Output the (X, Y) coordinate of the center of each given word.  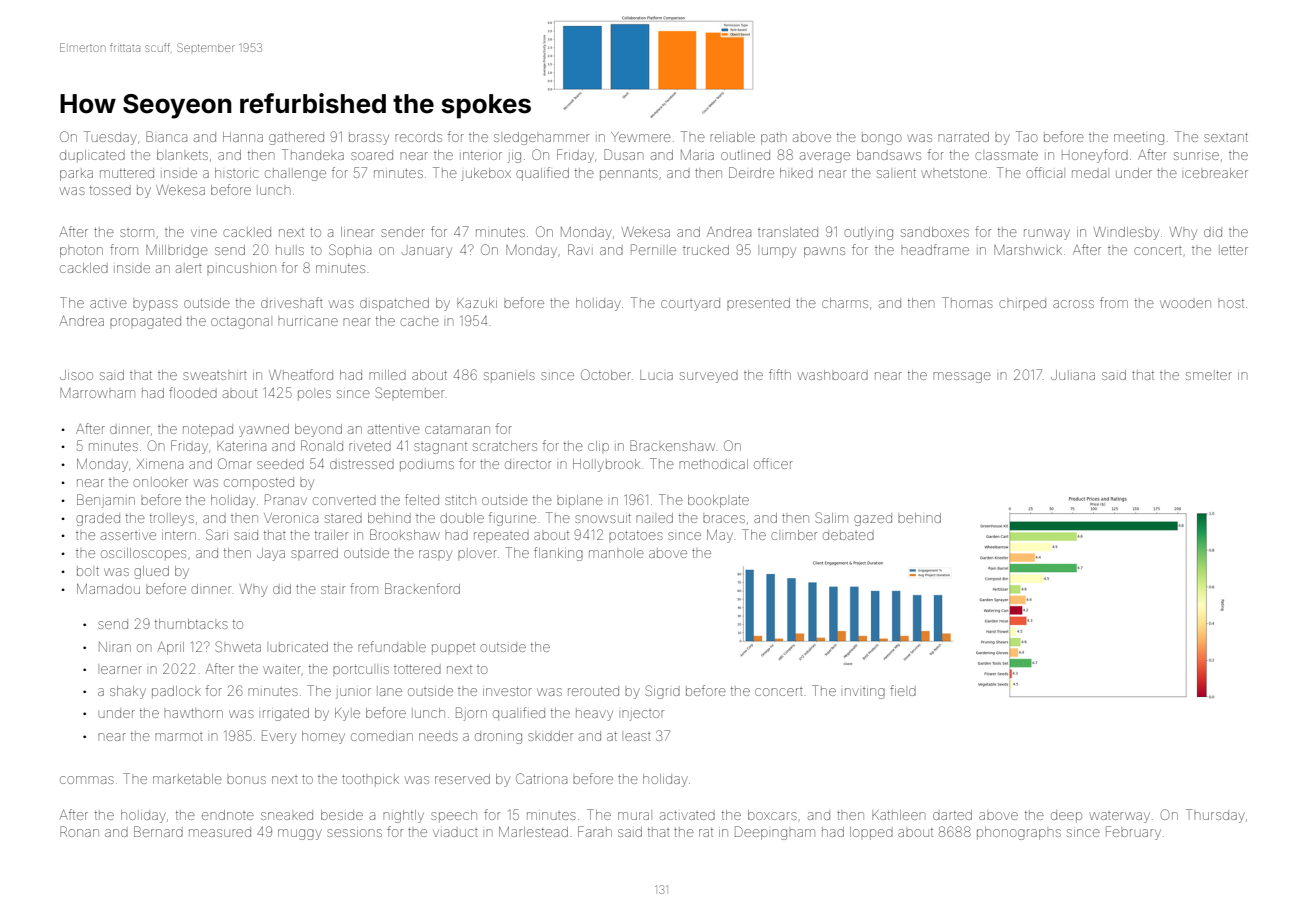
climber (794, 535)
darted (952, 815)
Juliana (1073, 375)
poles (314, 395)
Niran (115, 647)
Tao (1027, 136)
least (638, 737)
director (528, 464)
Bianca (166, 136)
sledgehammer (541, 138)
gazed (873, 519)
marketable (187, 779)
